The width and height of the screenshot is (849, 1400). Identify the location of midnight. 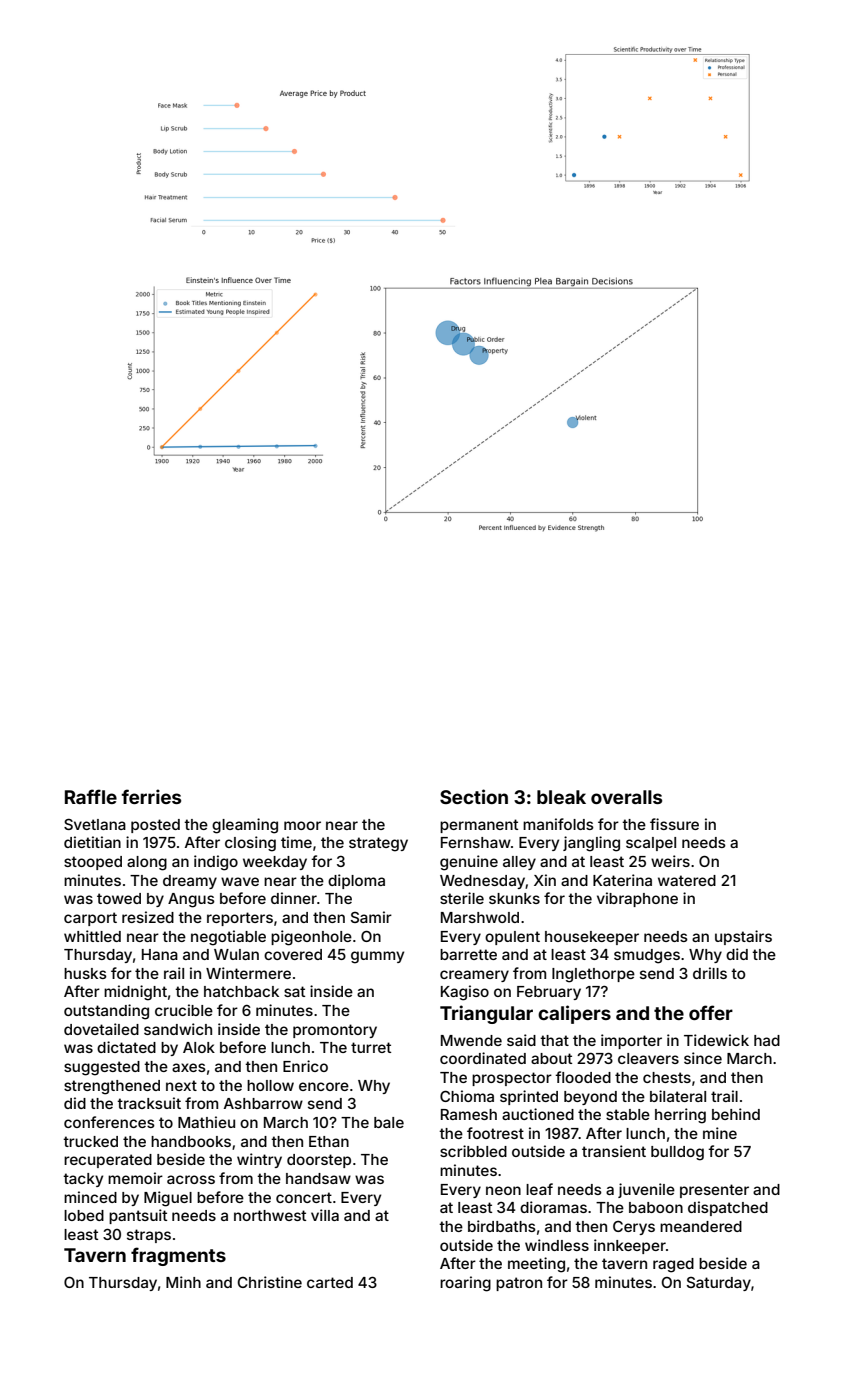
(135, 993).
